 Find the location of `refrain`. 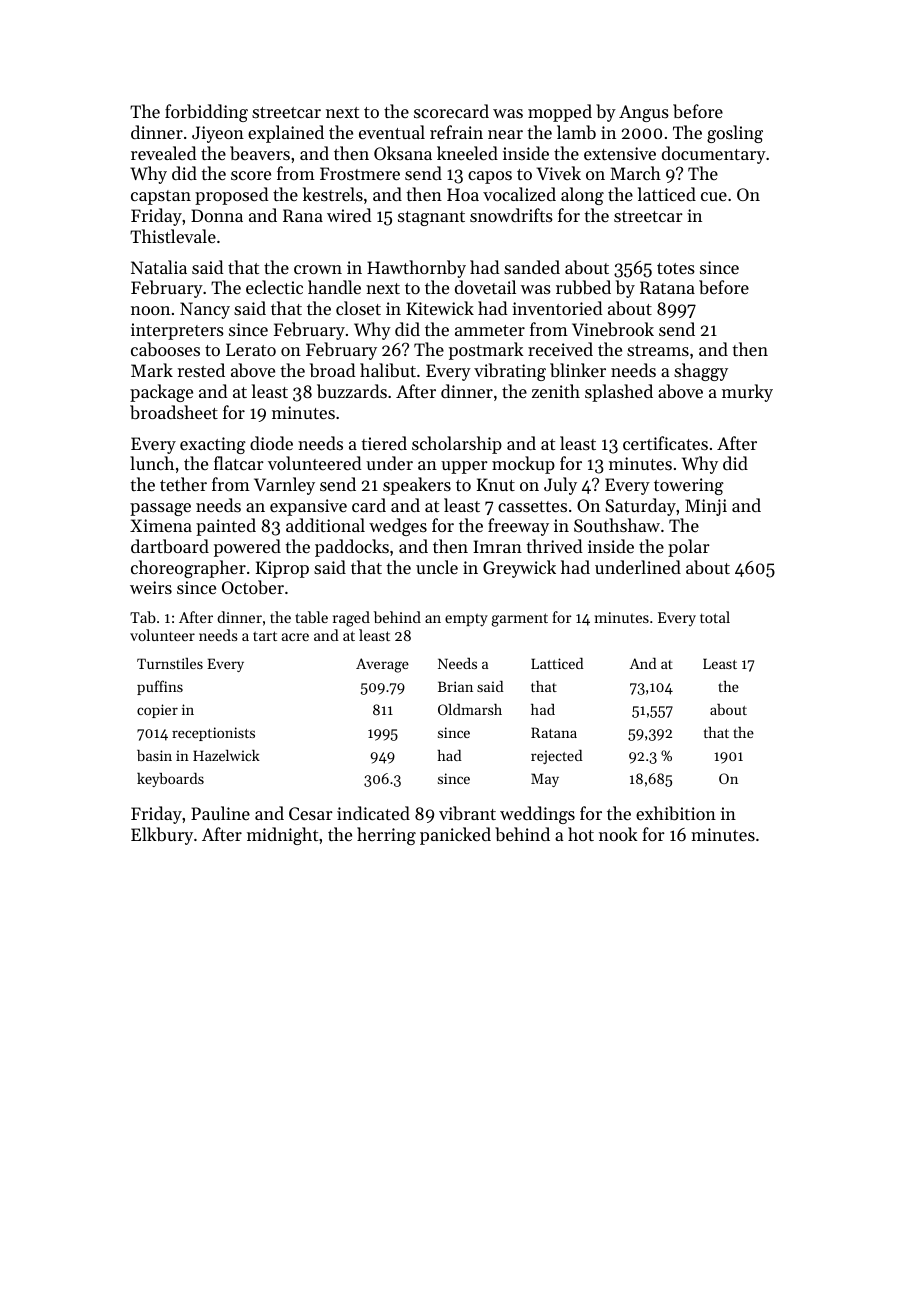

refrain is located at coordinates (456, 132).
